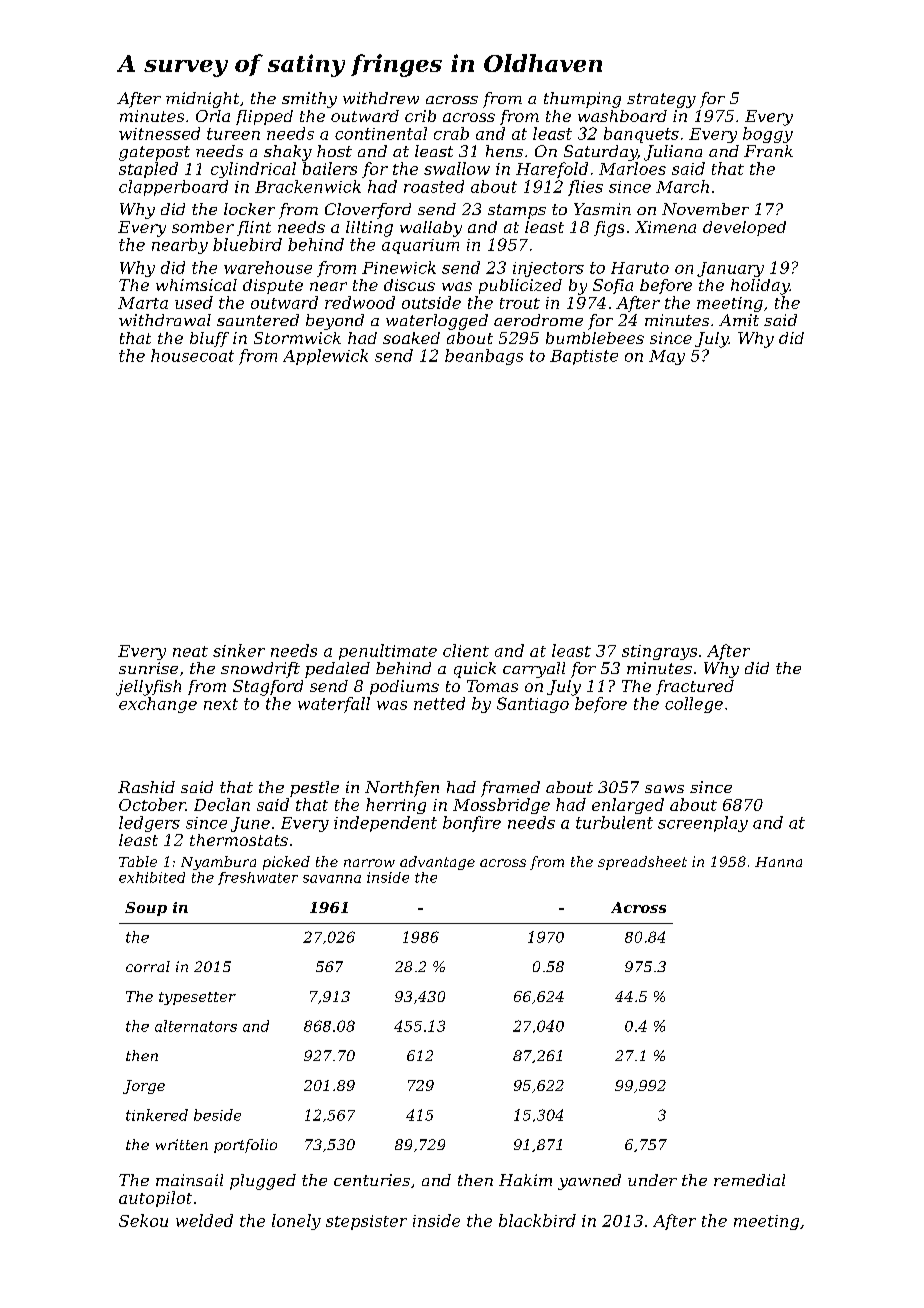  I want to click on tinkered, so click(157, 1115).
